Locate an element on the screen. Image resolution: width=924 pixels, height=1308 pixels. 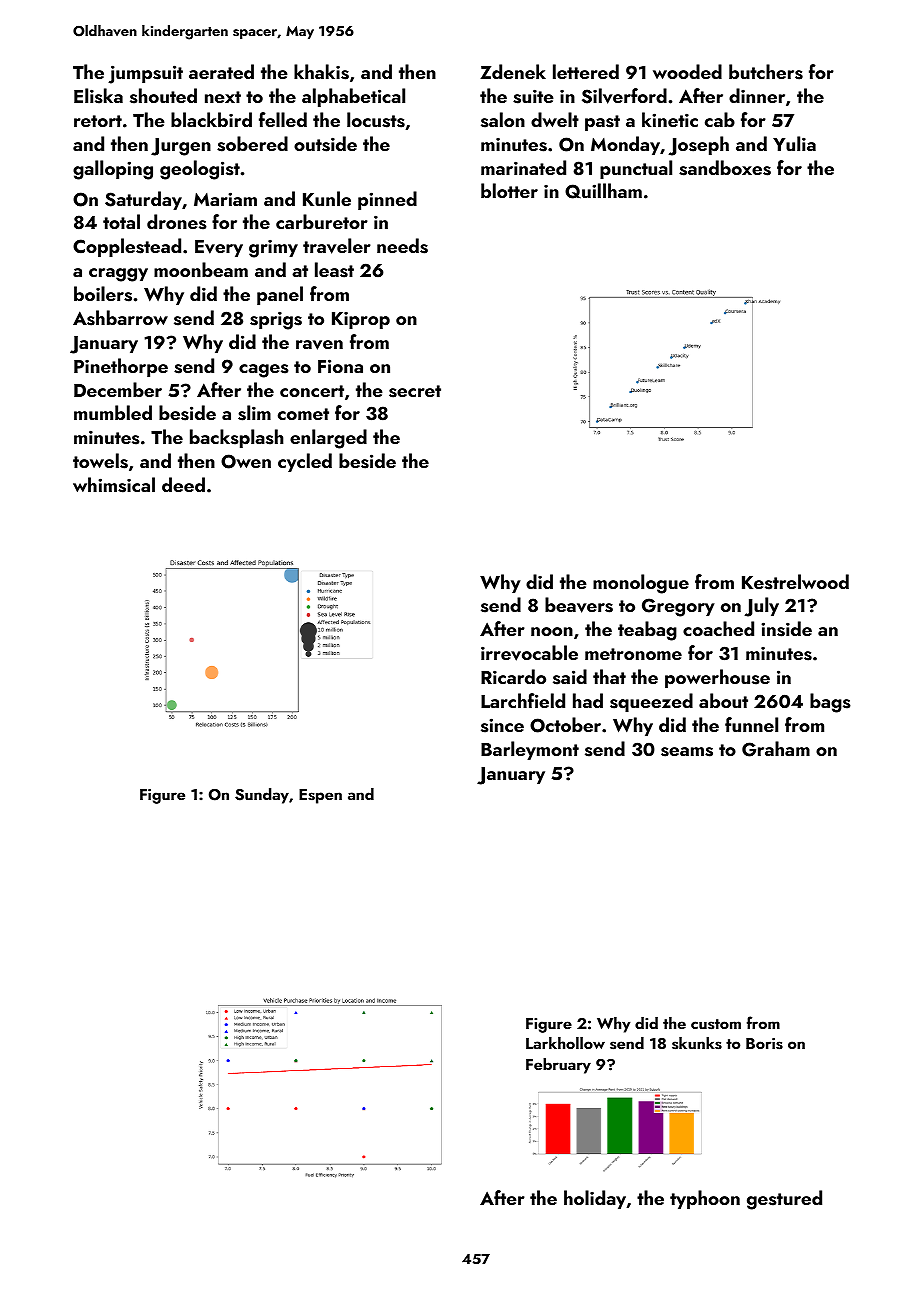
Larkhollow is located at coordinates (565, 1043).
